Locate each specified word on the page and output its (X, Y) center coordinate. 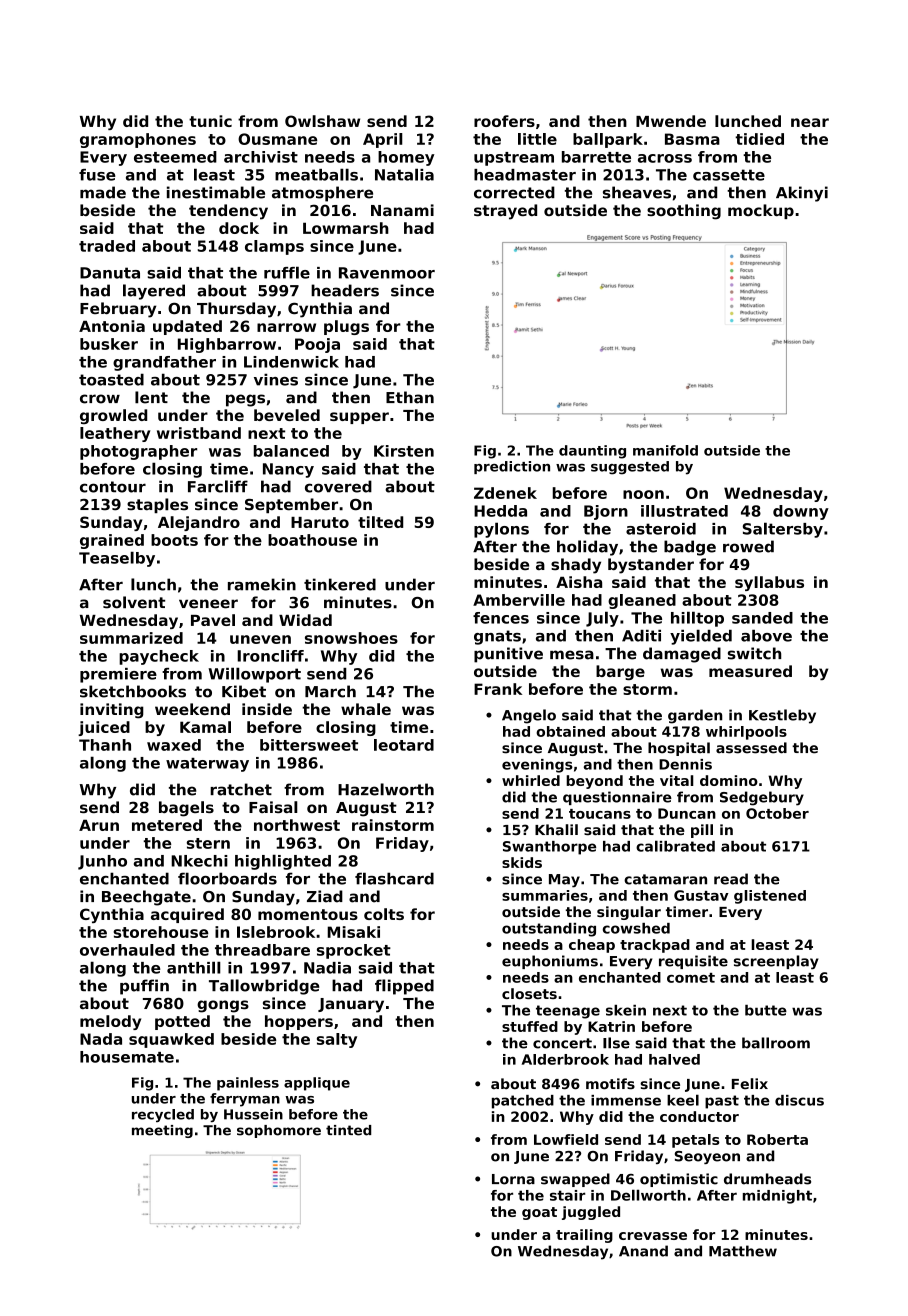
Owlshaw (322, 121)
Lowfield (566, 1139)
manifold (665, 450)
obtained (570, 731)
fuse (97, 175)
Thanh (105, 745)
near (810, 122)
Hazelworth (386, 789)
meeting (162, 1131)
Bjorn (606, 512)
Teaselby (117, 559)
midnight (777, 1197)
